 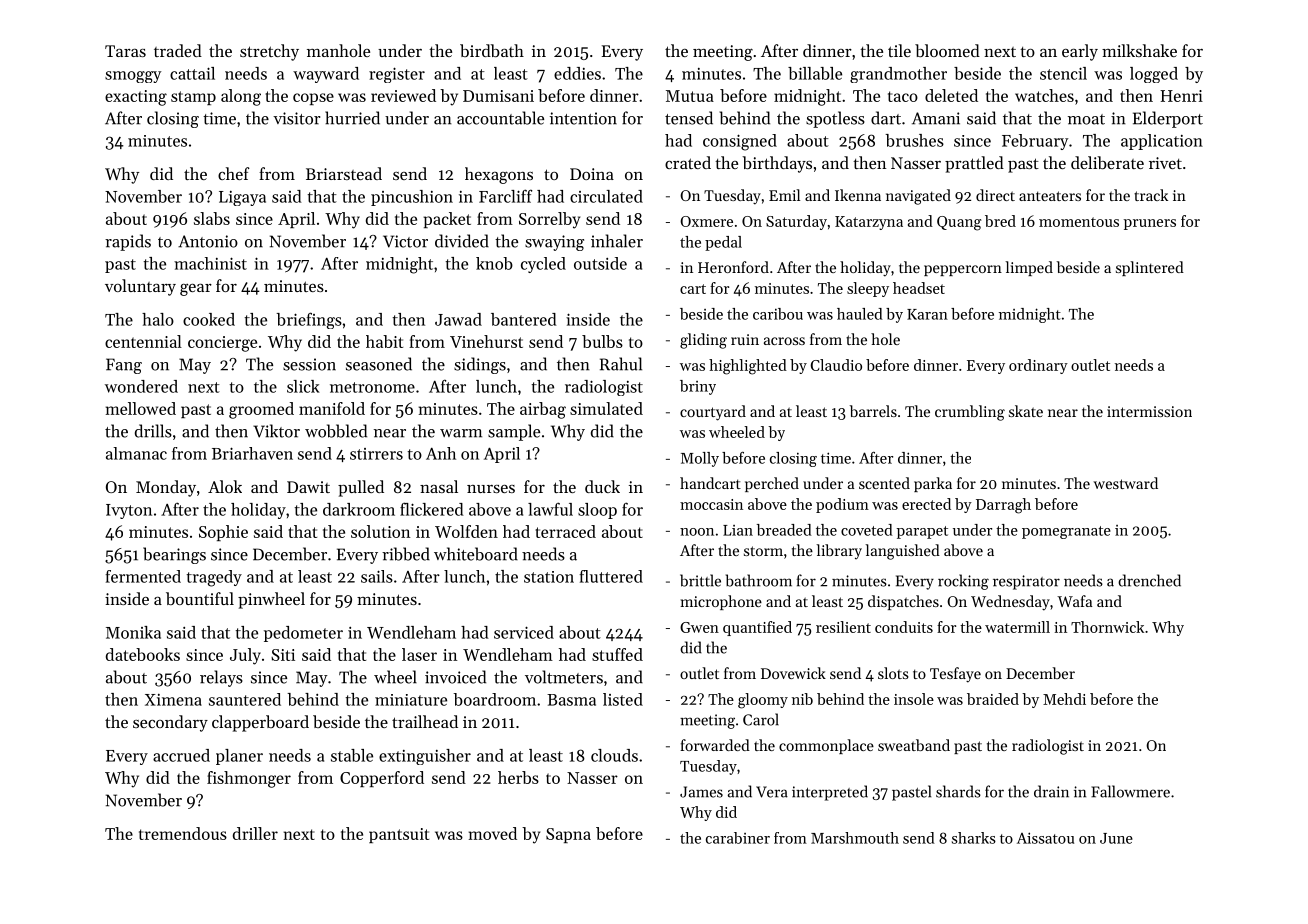 What do you see at coordinates (1150, 268) in the screenshot?
I see `splintered` at bounding box center [1150, 268].
